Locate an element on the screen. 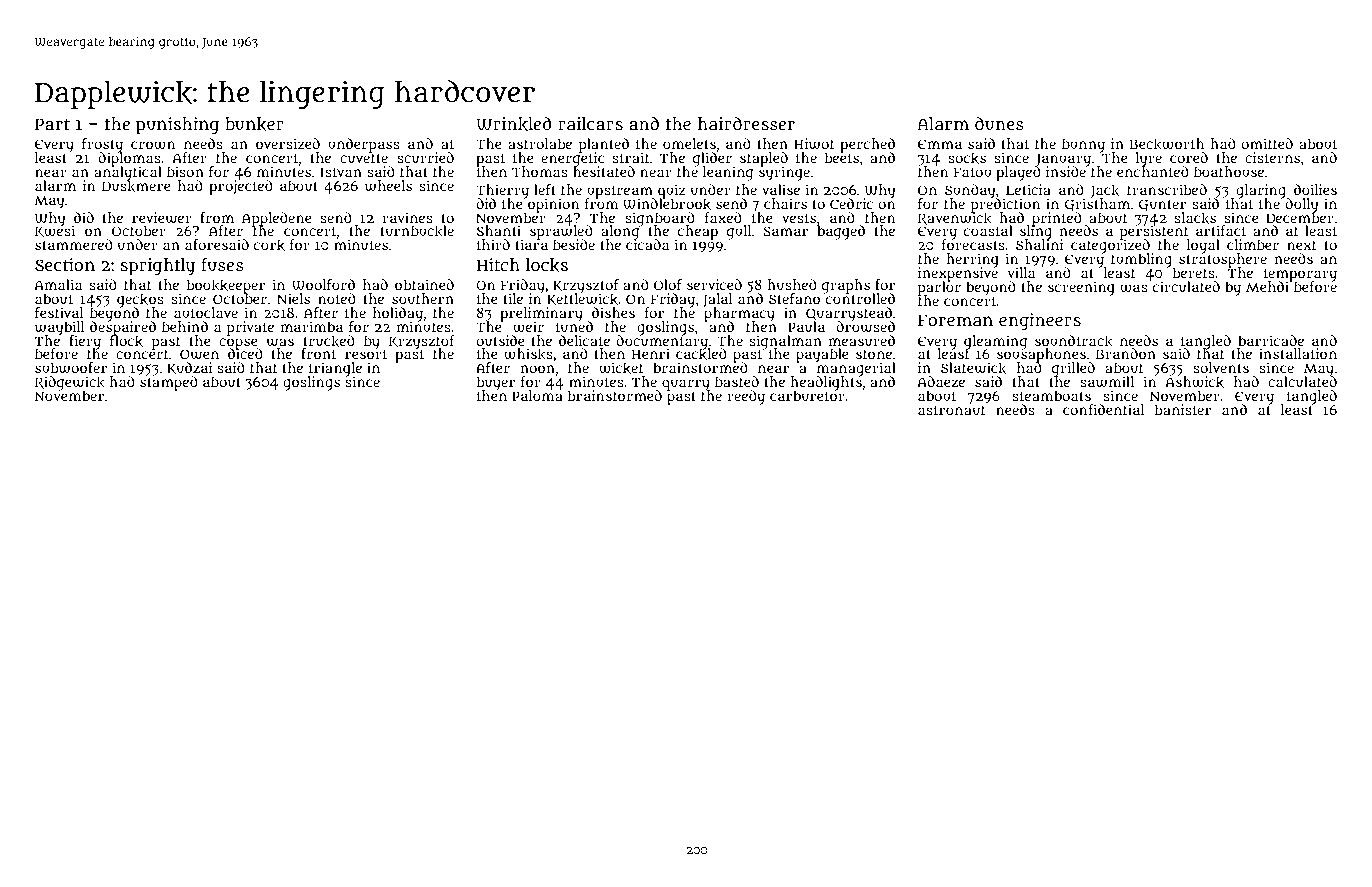  confidential is located at coordinates (1104, 409).
